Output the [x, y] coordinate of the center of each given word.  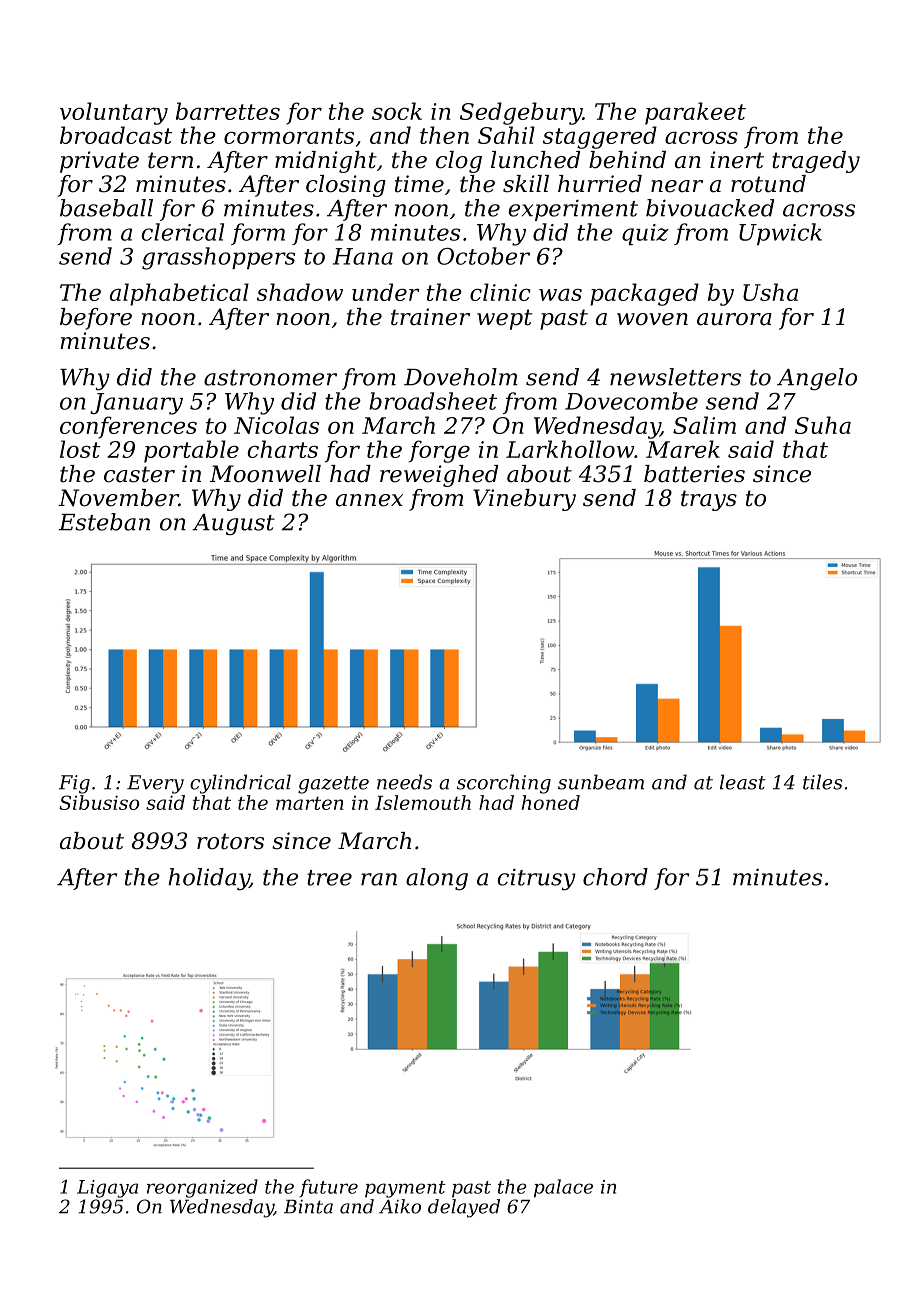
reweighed [439, 476]
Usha [770, 292]
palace [563, 1188]
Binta [308, 1207]
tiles [823, 782]
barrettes [228, 111]
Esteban [104, 522]
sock [397, 111]
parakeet [695, 113]
